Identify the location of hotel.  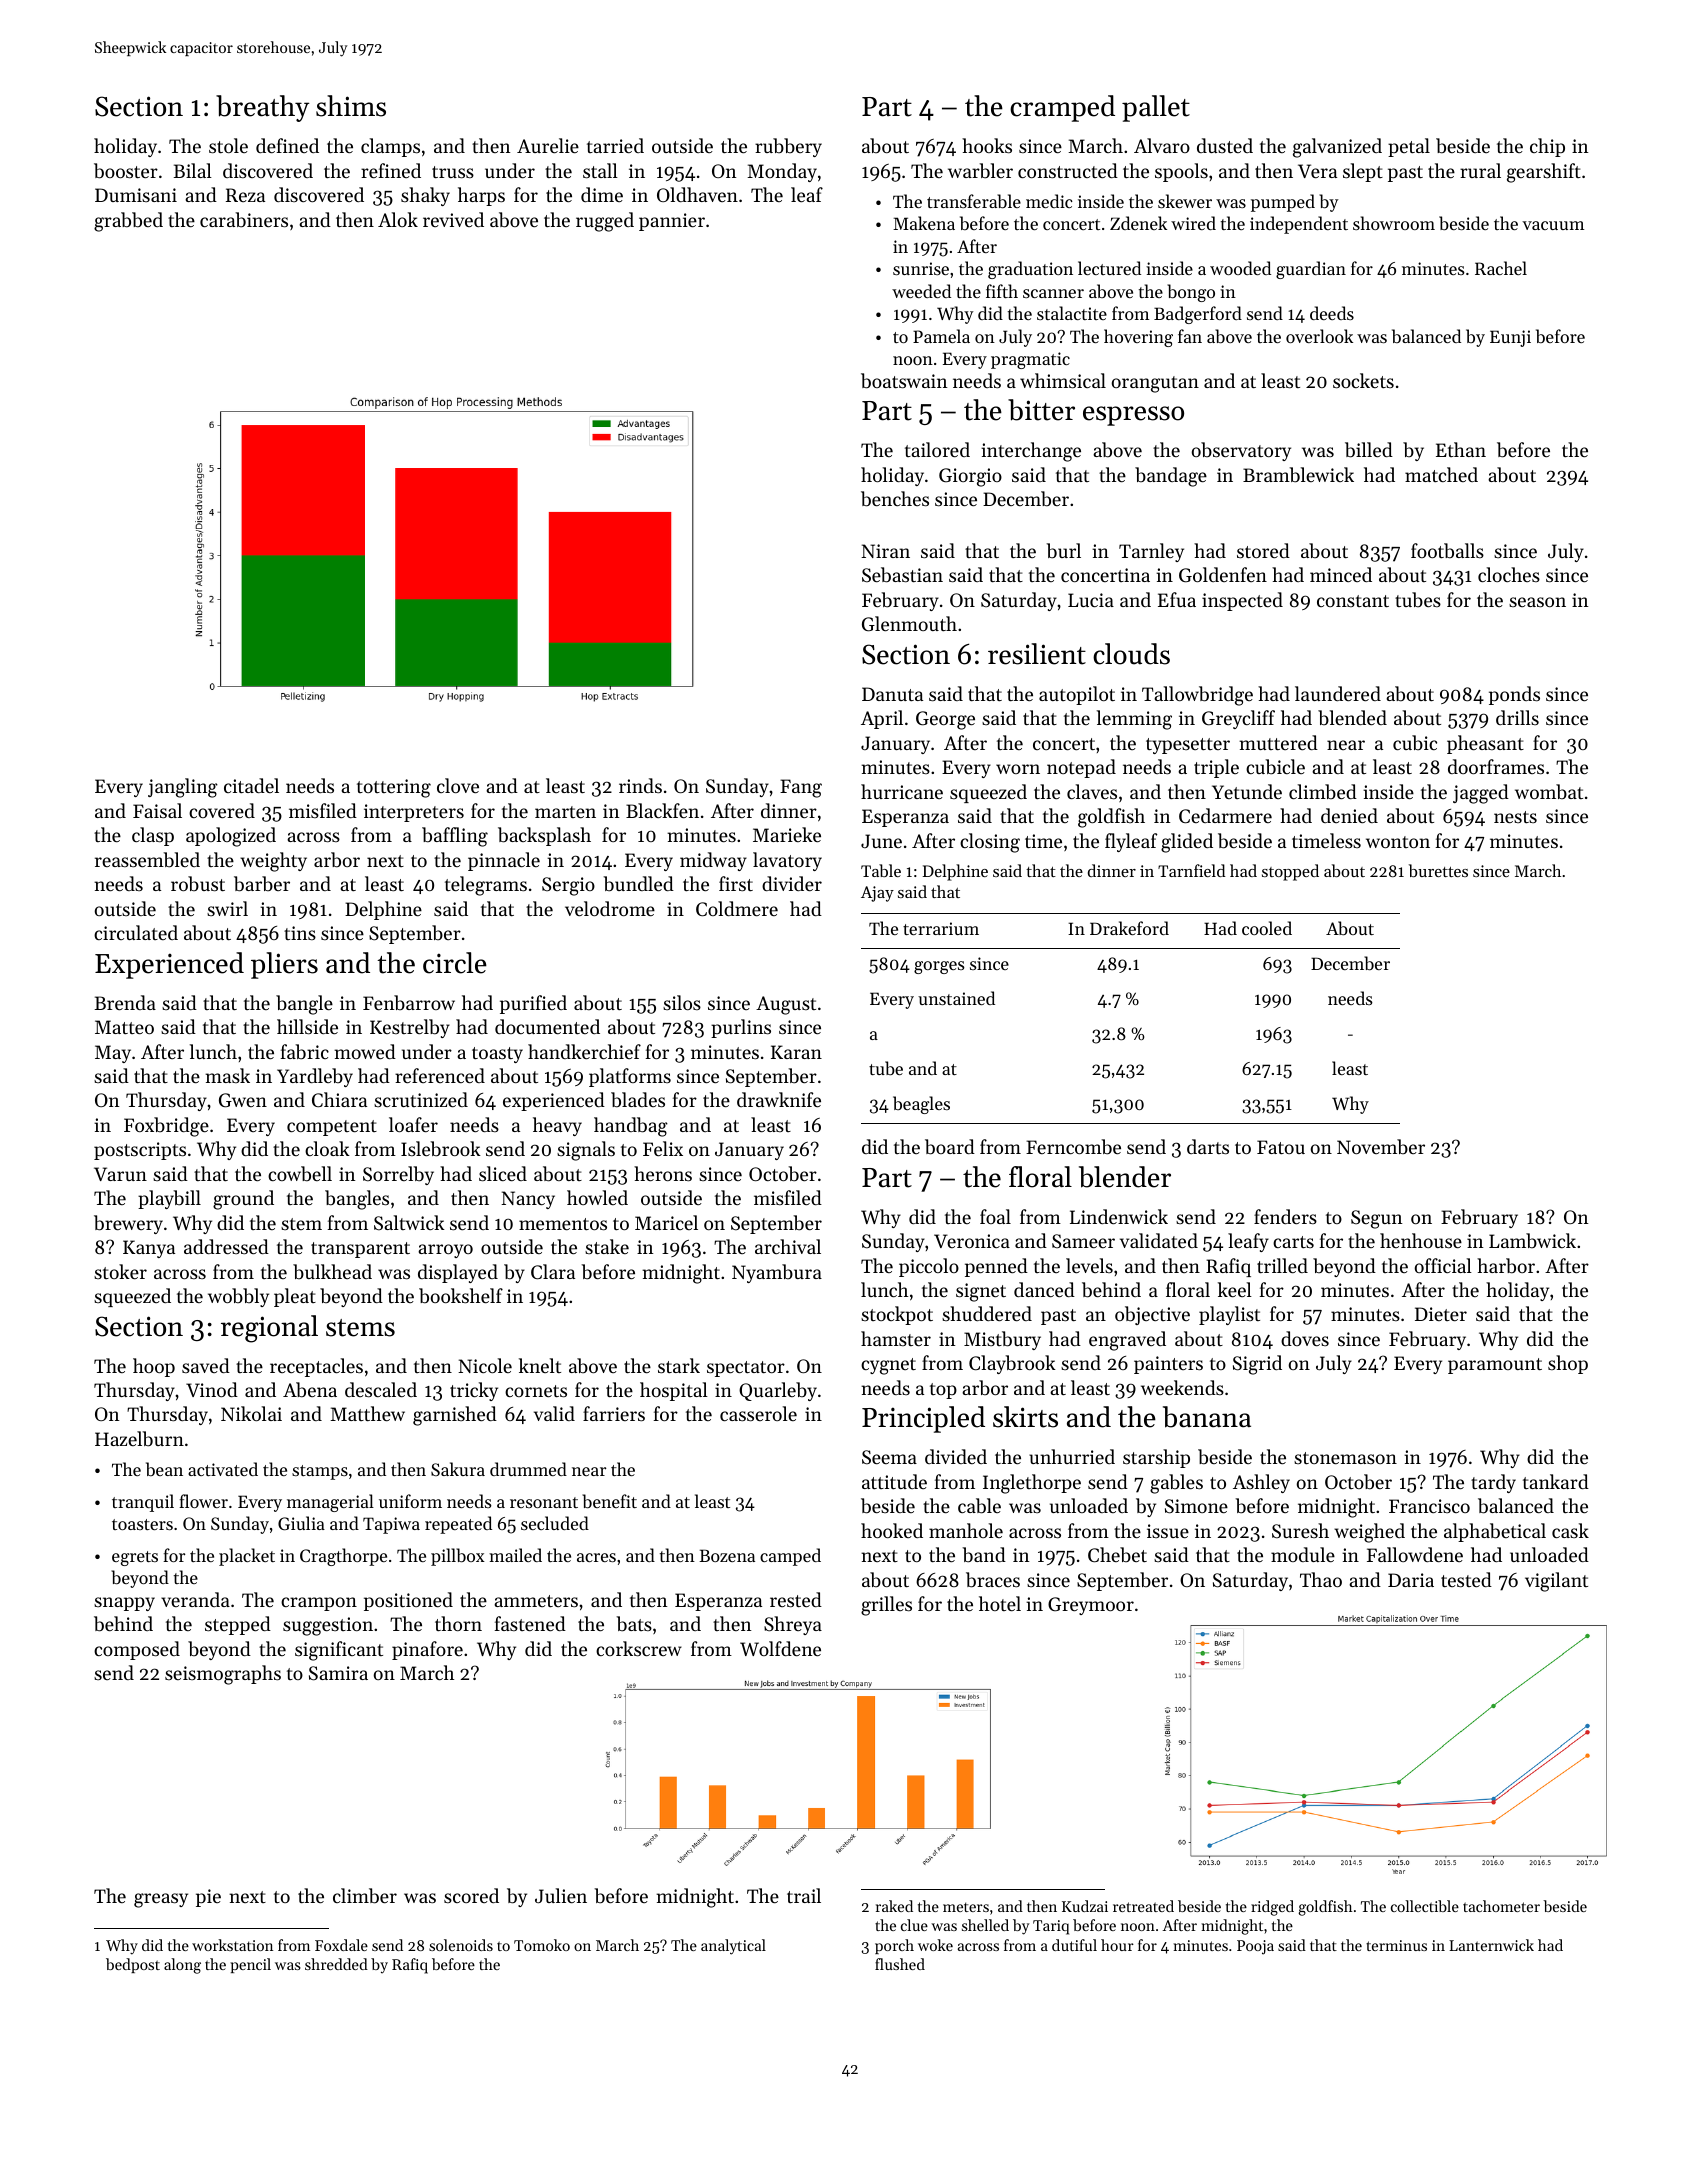
(1000, 1603).
